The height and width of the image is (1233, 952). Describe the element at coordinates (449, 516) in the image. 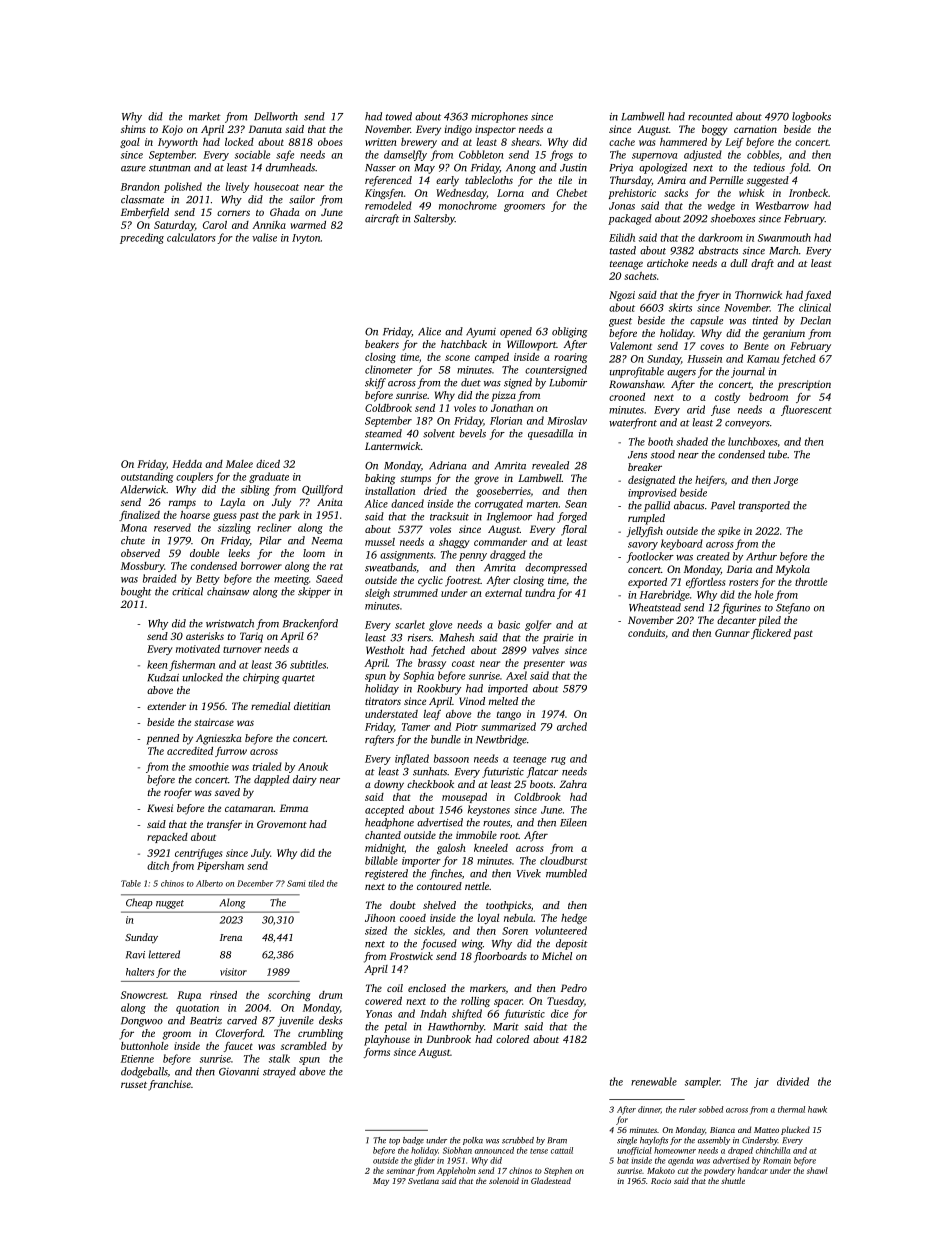

I see `tracksuit` at that location.
